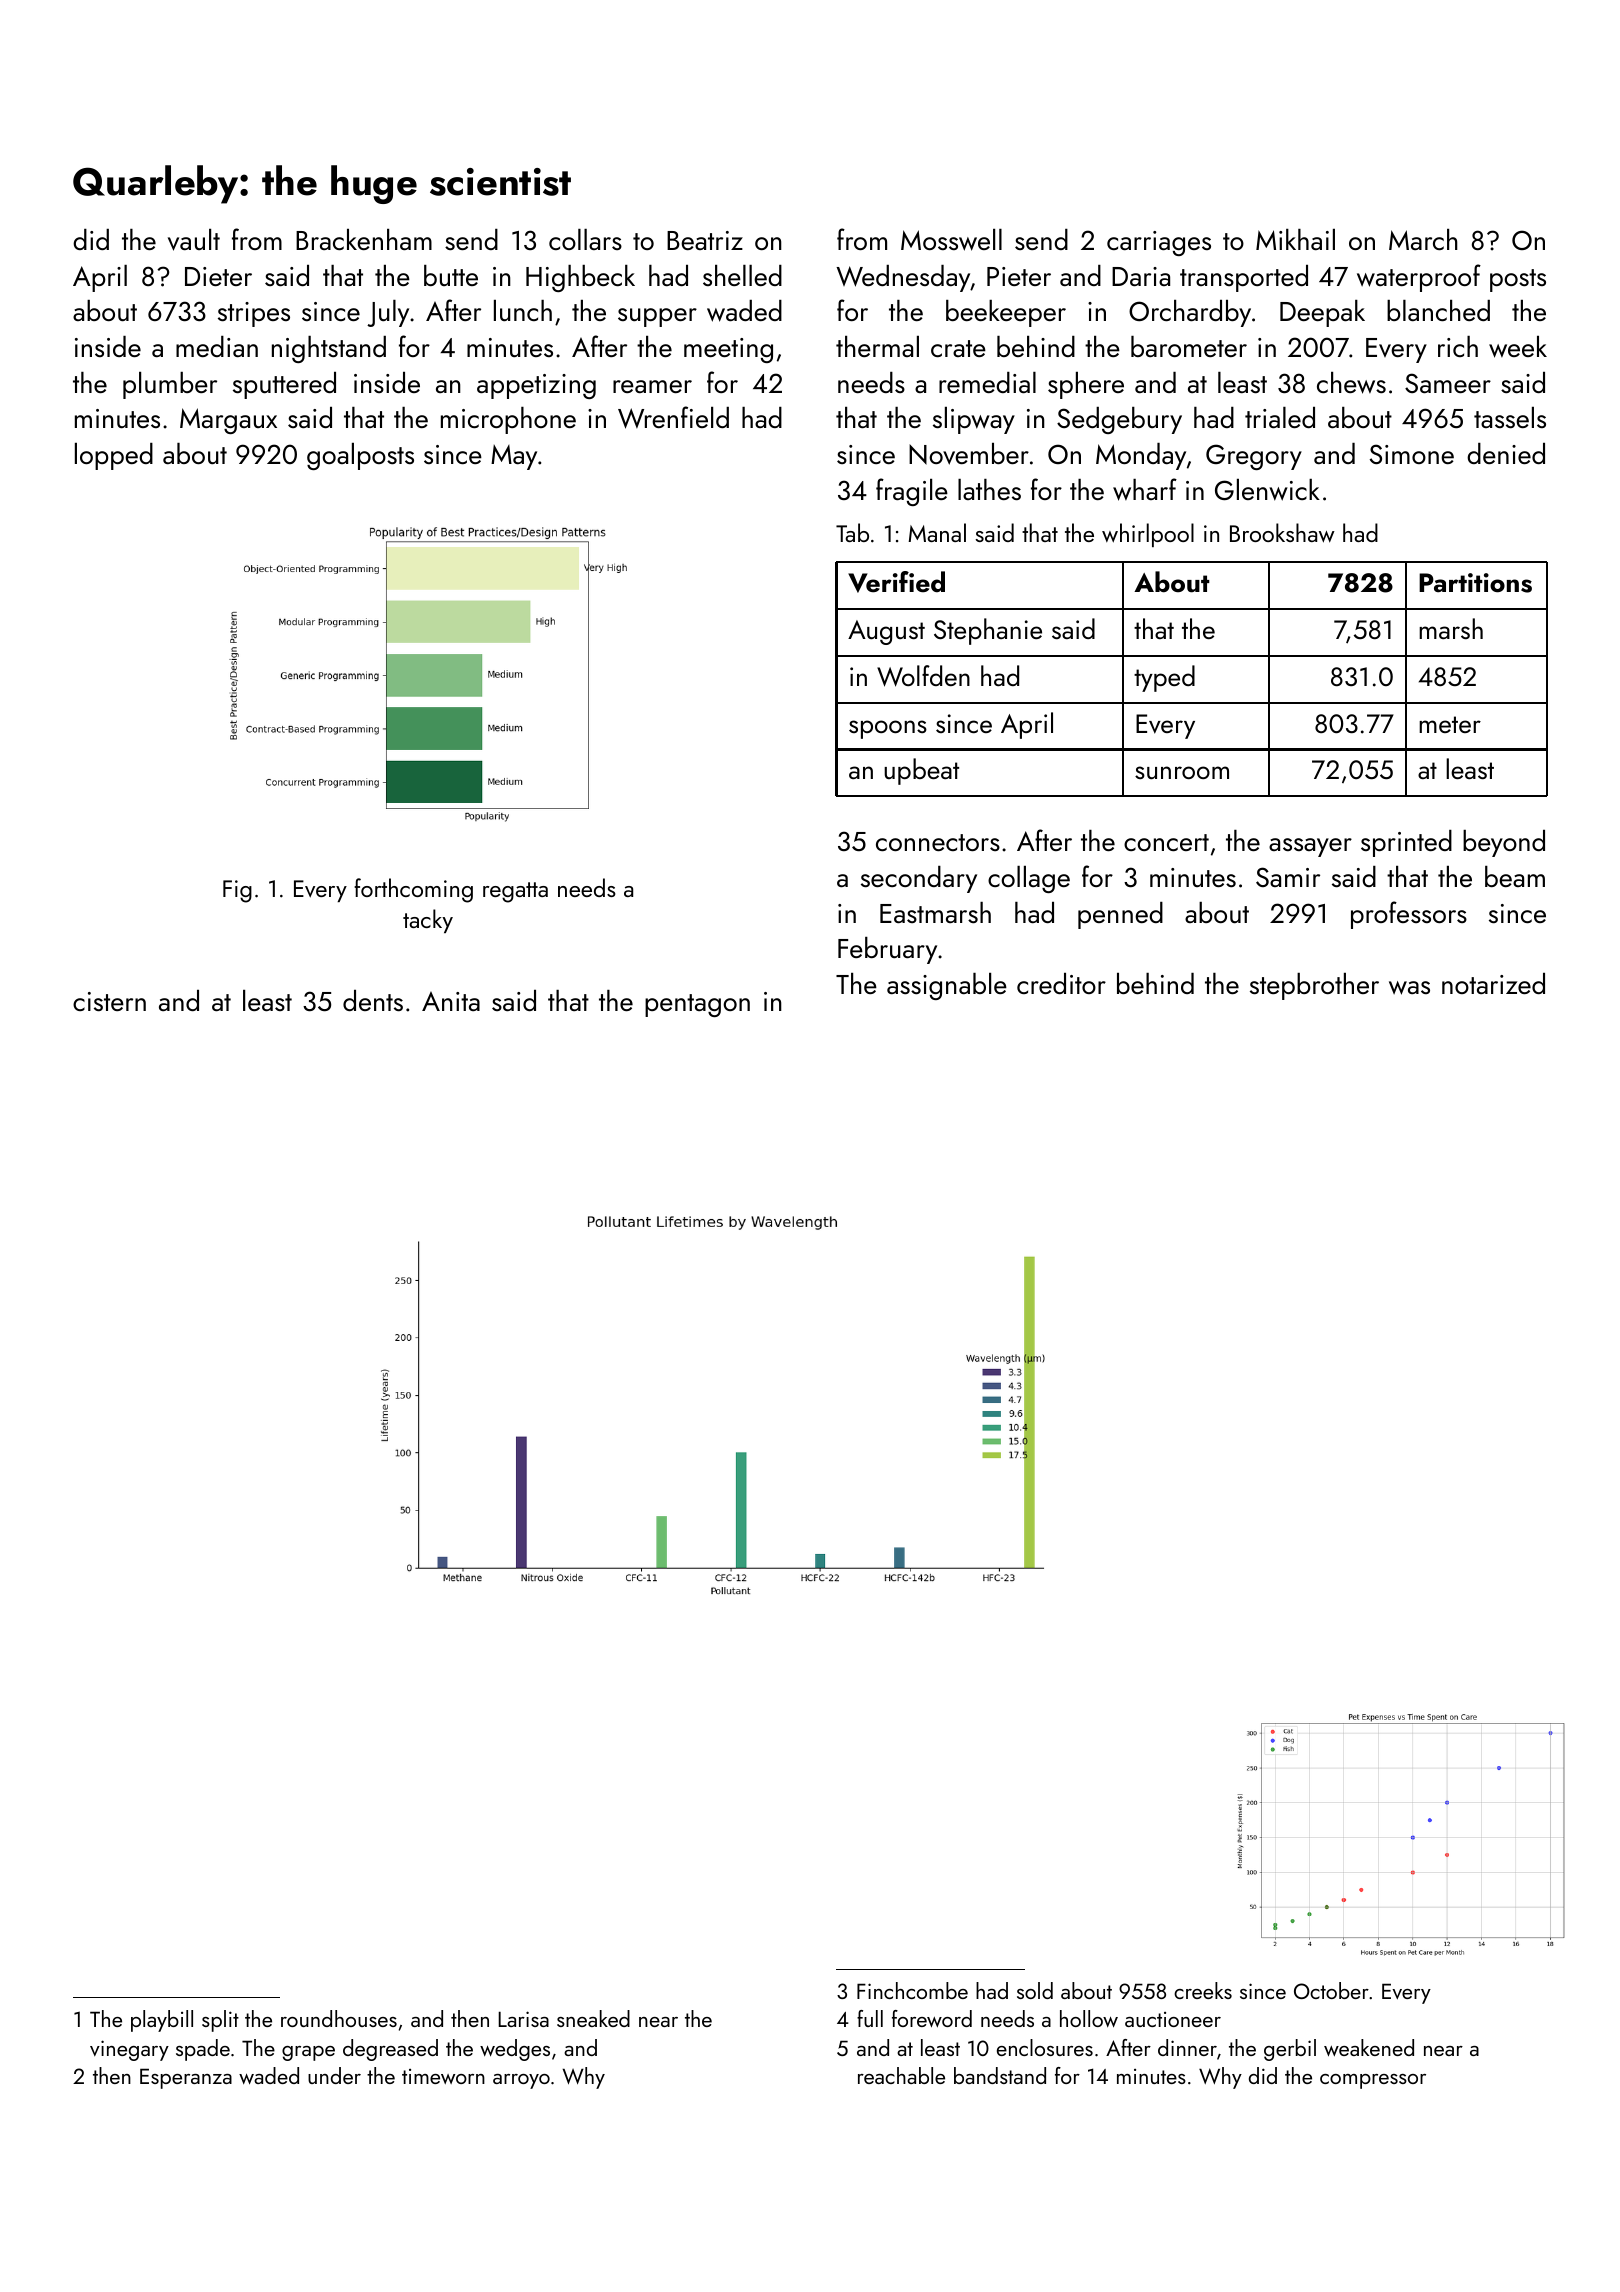 Image resolution: width=1620 pixels, height=2292 pixels. I want to click on collage, so click(1029, 879).
